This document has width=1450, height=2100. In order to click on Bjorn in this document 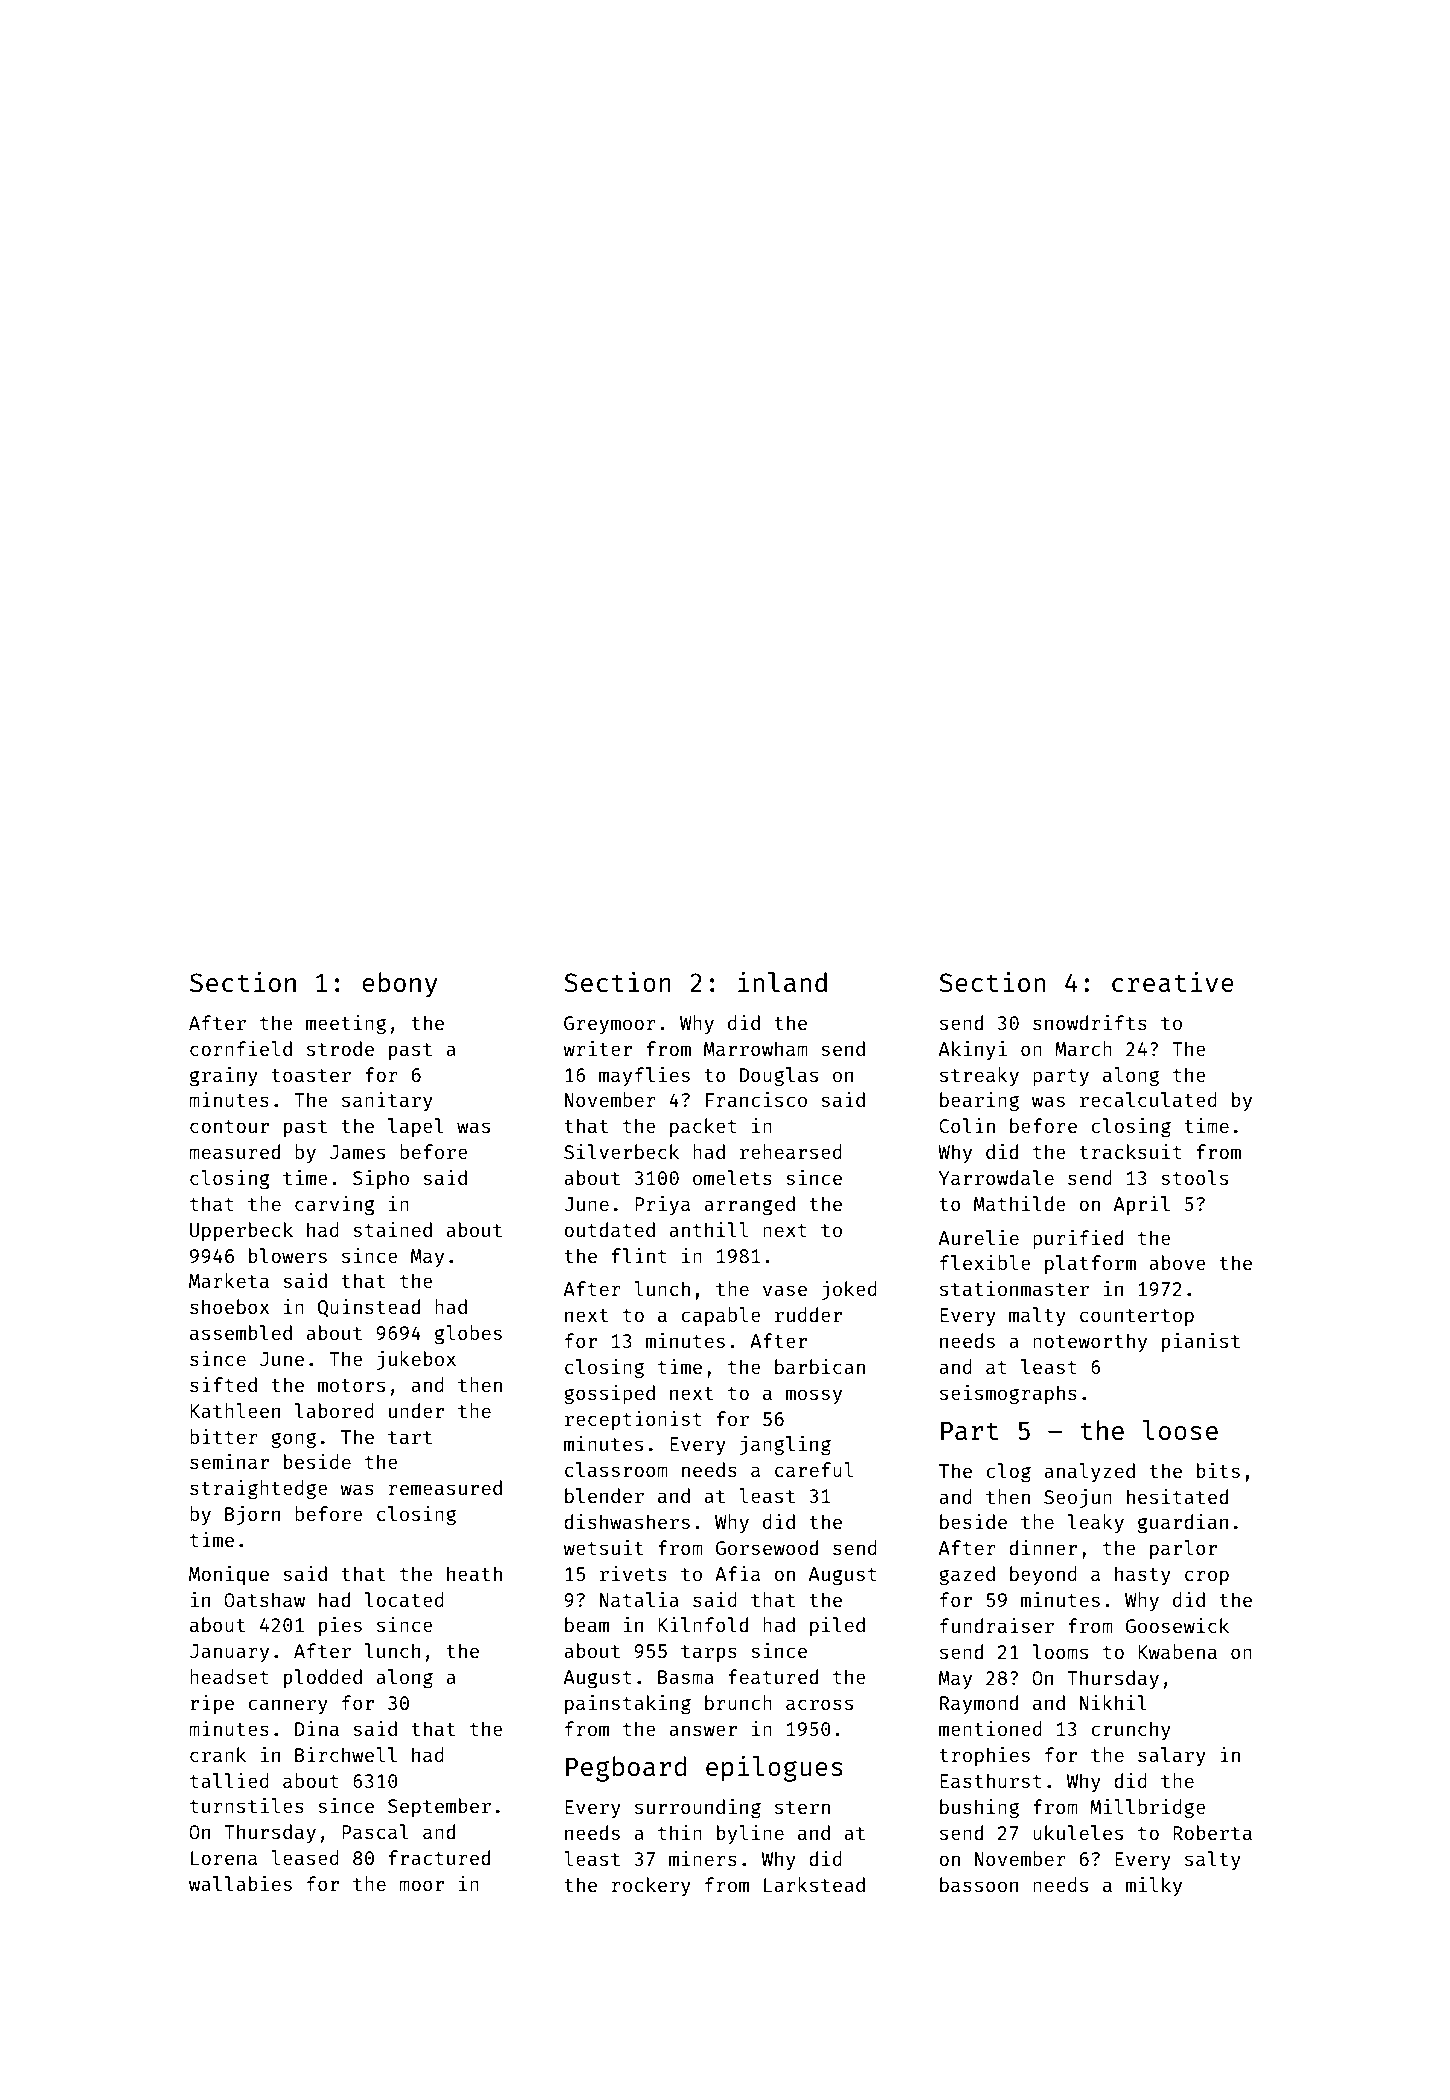, I will do `click(252, 1515)`.
